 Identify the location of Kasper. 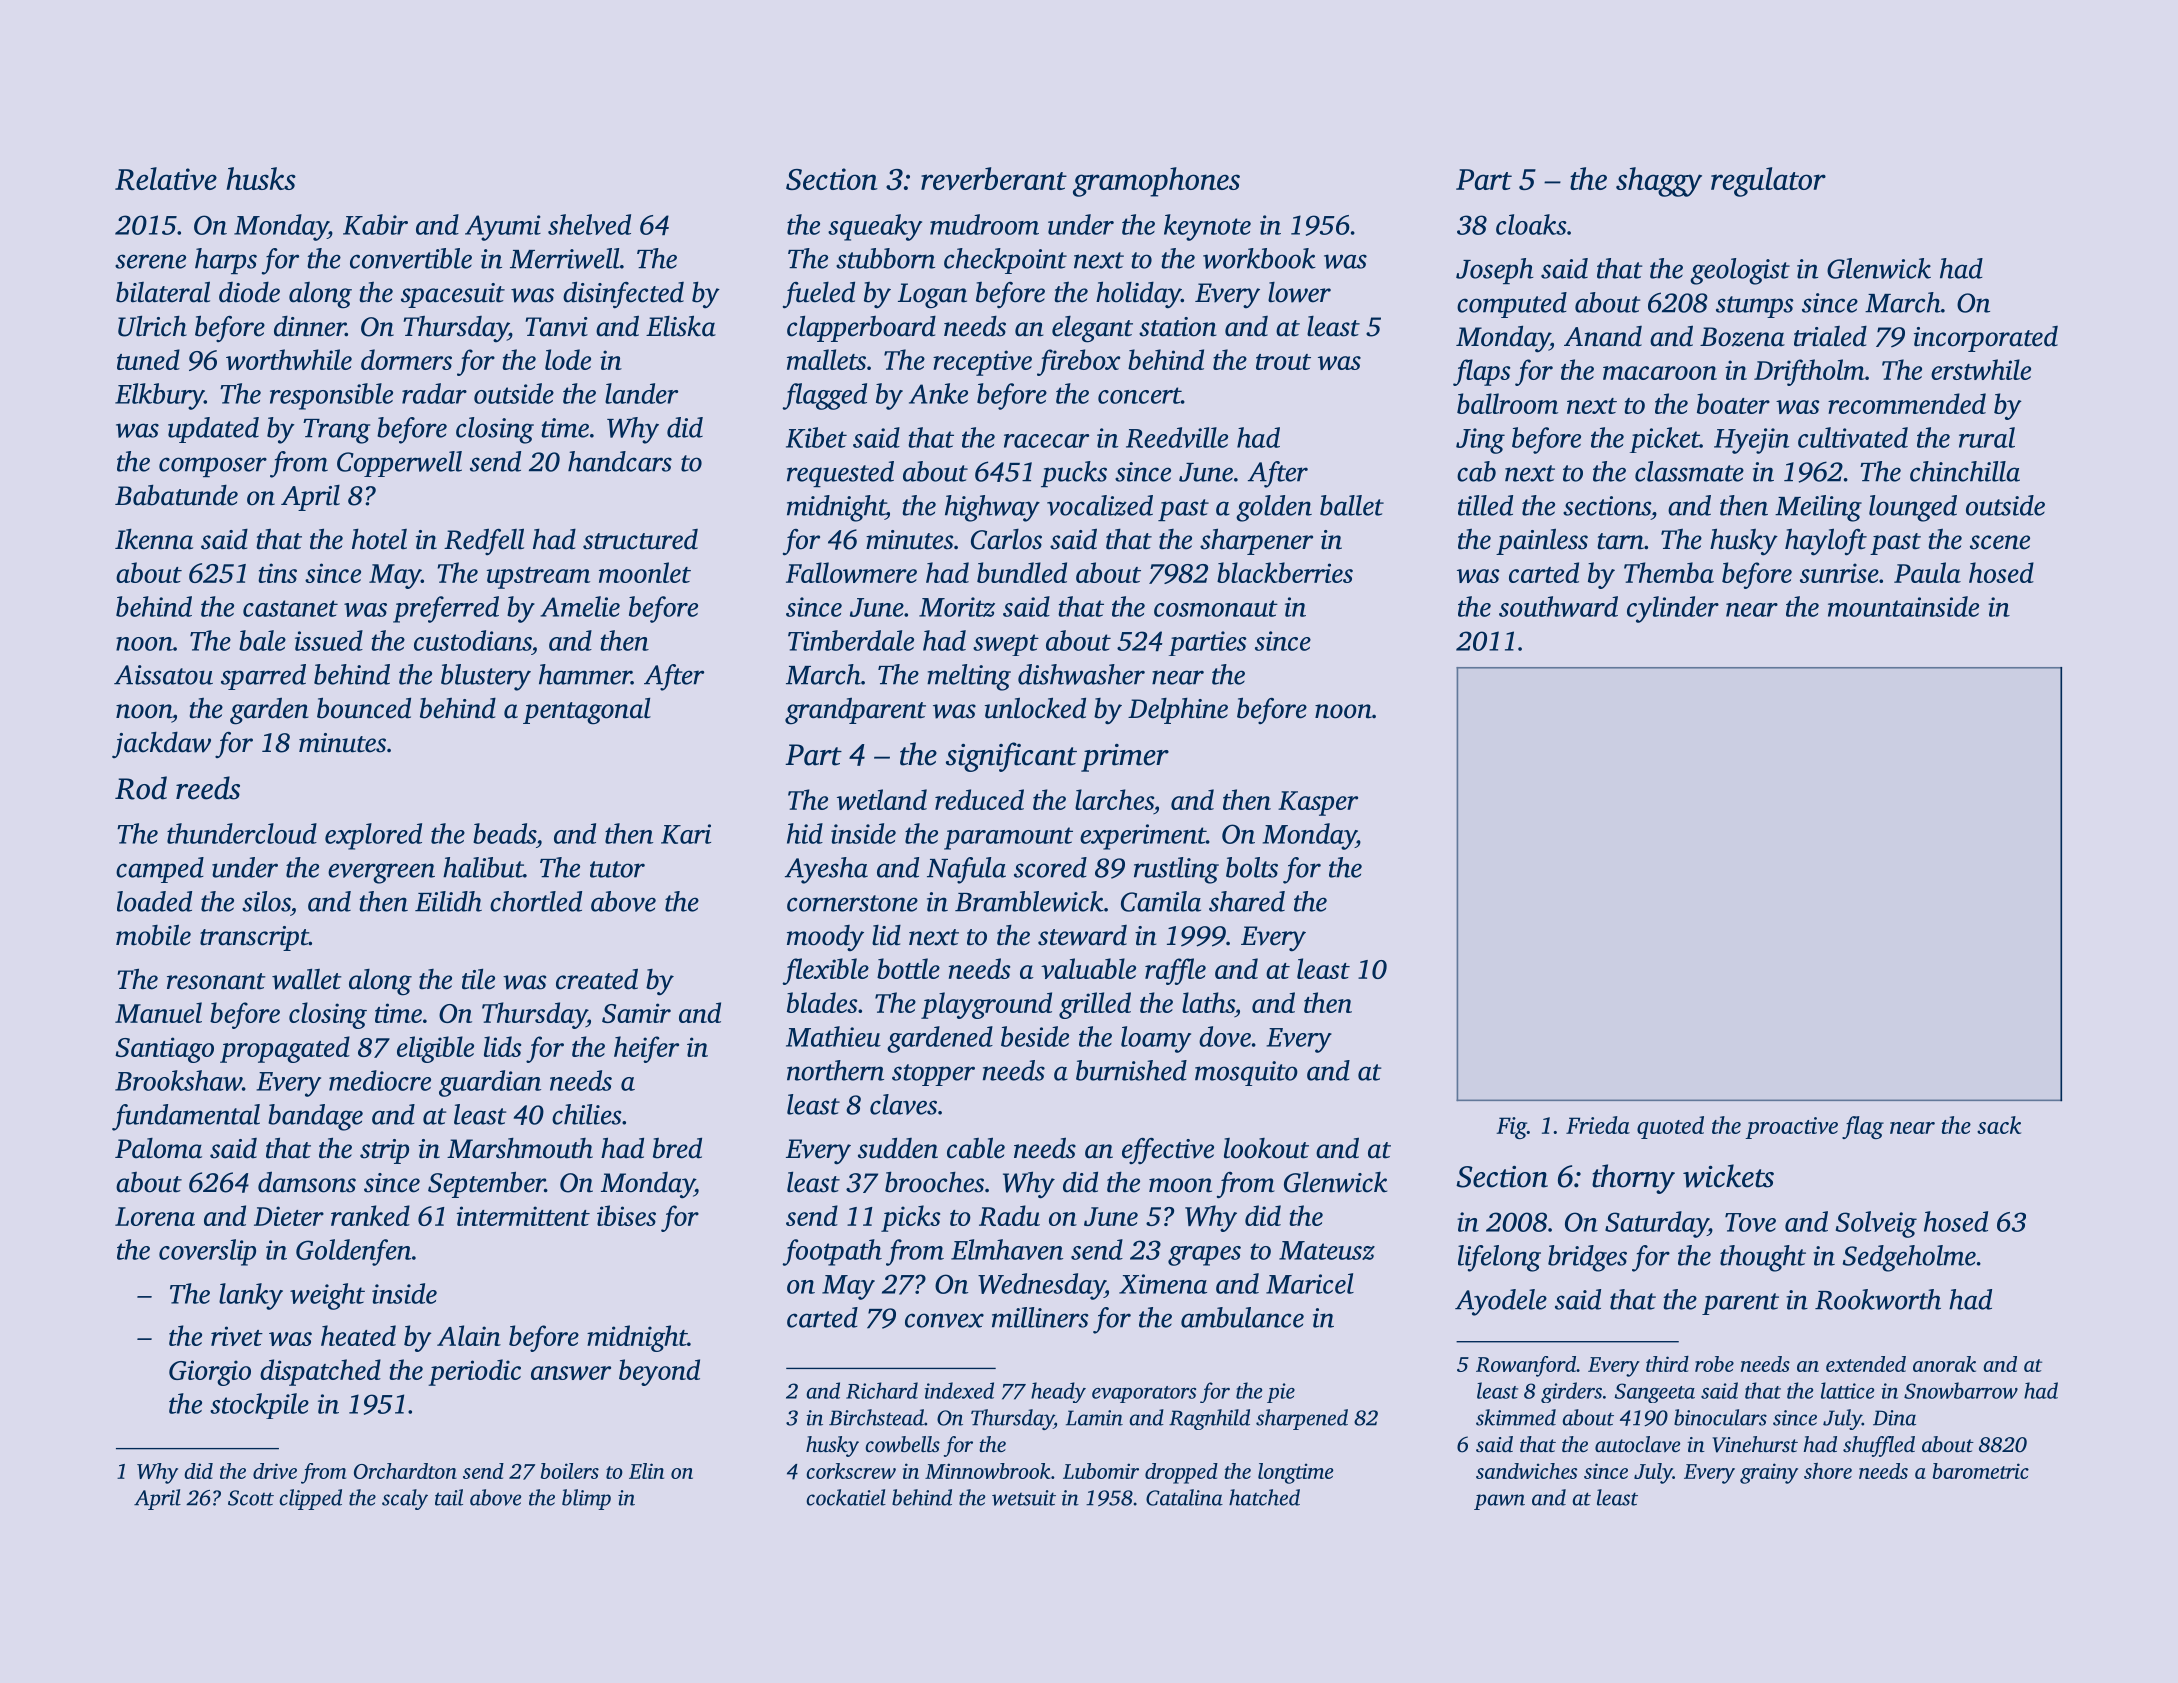
(1318, 803).
